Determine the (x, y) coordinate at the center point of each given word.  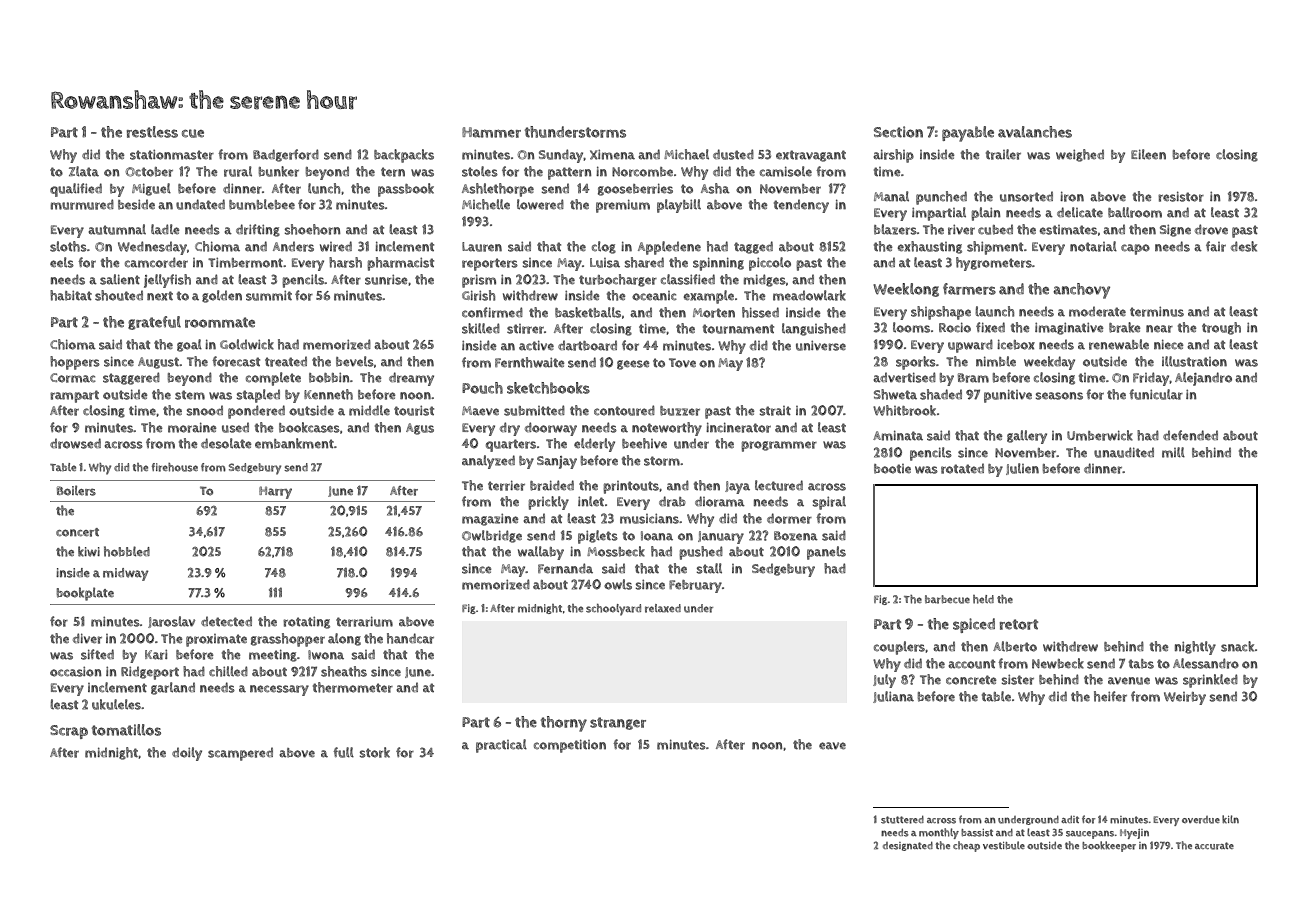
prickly (548, 503)
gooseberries (635, 190)
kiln (1230, 819)
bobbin (329, 378)
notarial (1093, 246)
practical (501, 746)
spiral (829, 503)
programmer (779, 446)
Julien (1022, 469)
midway (126, 574)
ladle (165, 229)
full (343, 752)
